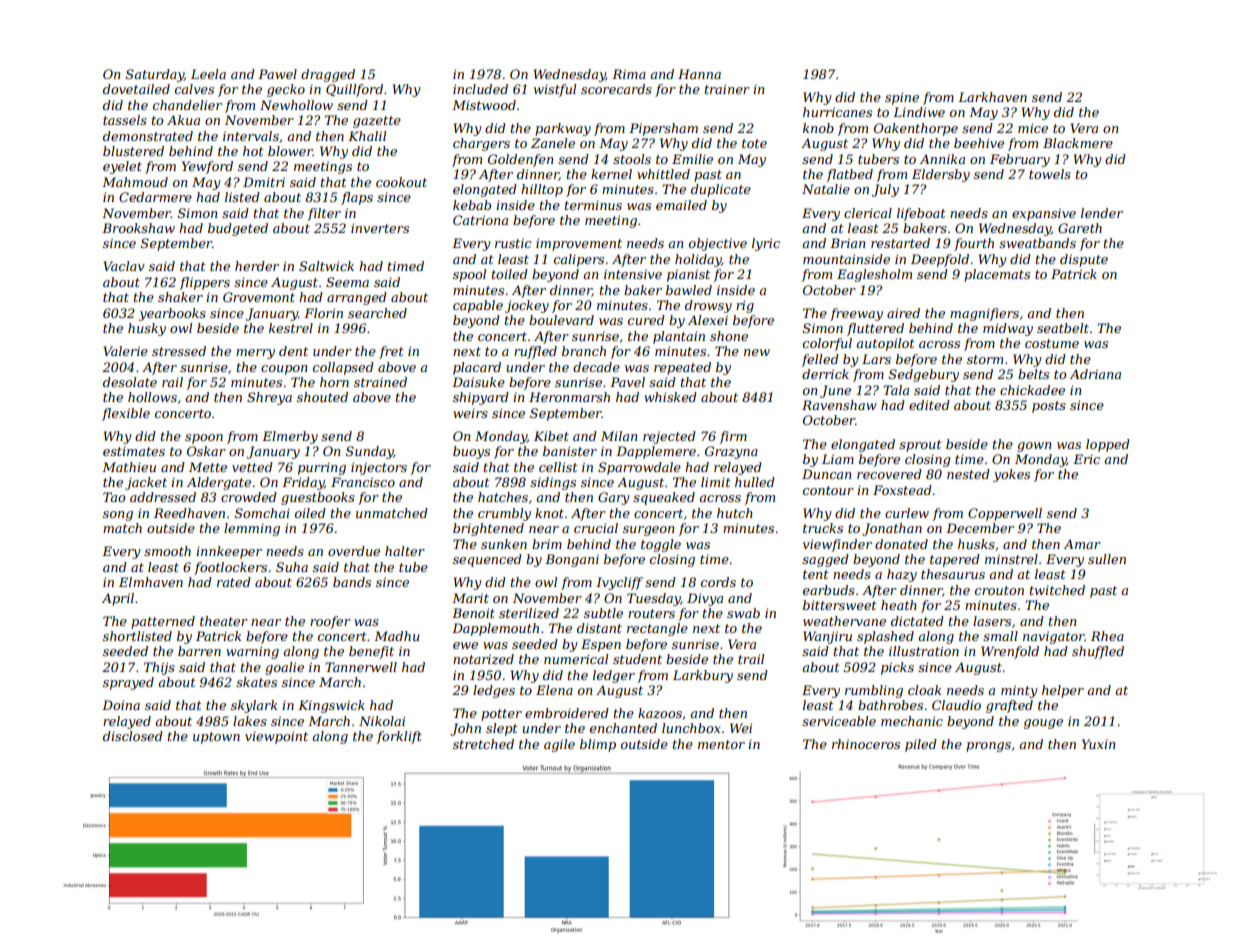 The image size is (1233, 952). What do you see at coordinates (318, 498) in the document?
I see `guestbooks` at bounding box center [318, 498].
